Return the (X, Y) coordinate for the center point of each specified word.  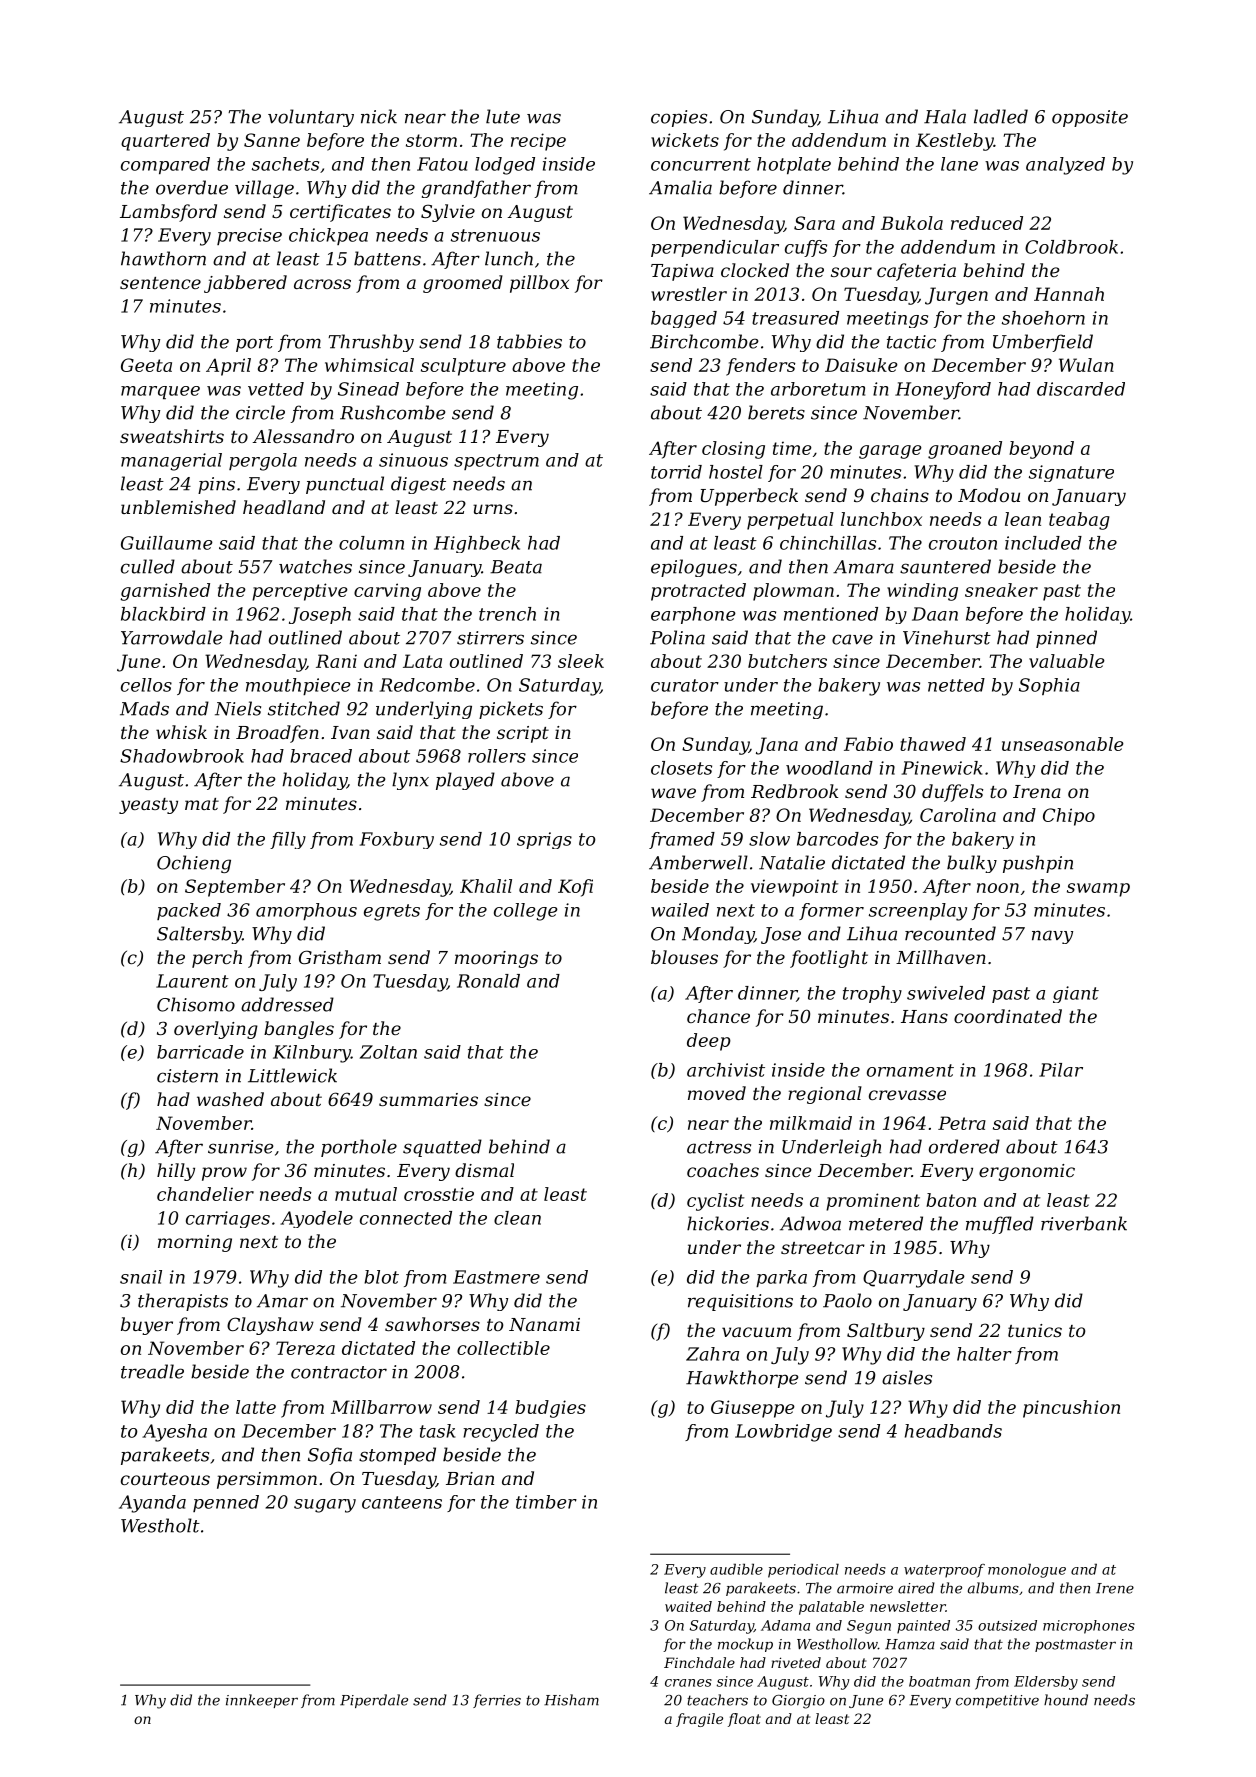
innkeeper (262, 1701)
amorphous (306, 911)
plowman (793, 592)
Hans (924, 1016)
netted (956, 685)
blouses (684, 957)
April (228, 367)
